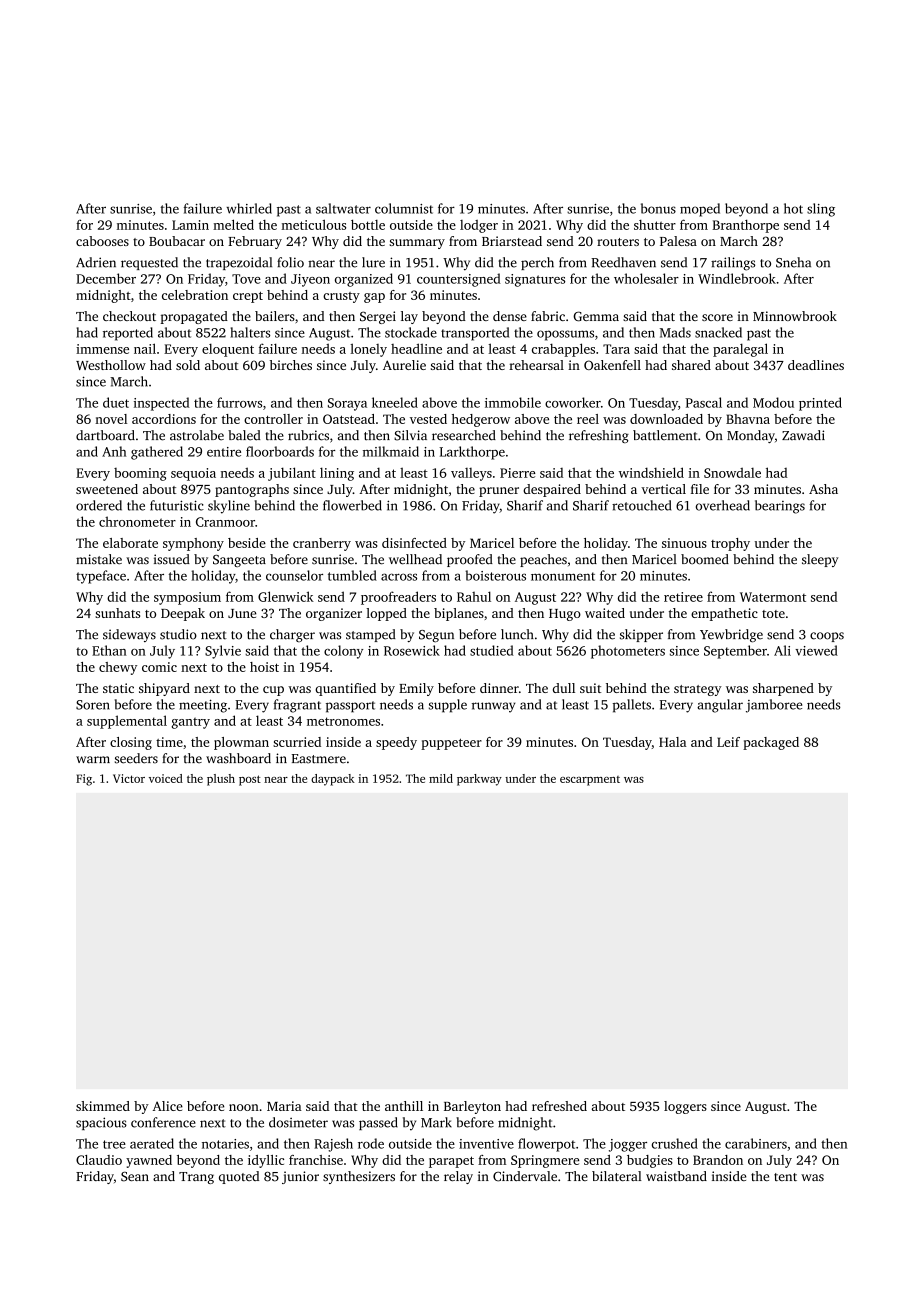  Describe the element at coordinates (177, 241) in the document. I see `Boubacar` at that location.
